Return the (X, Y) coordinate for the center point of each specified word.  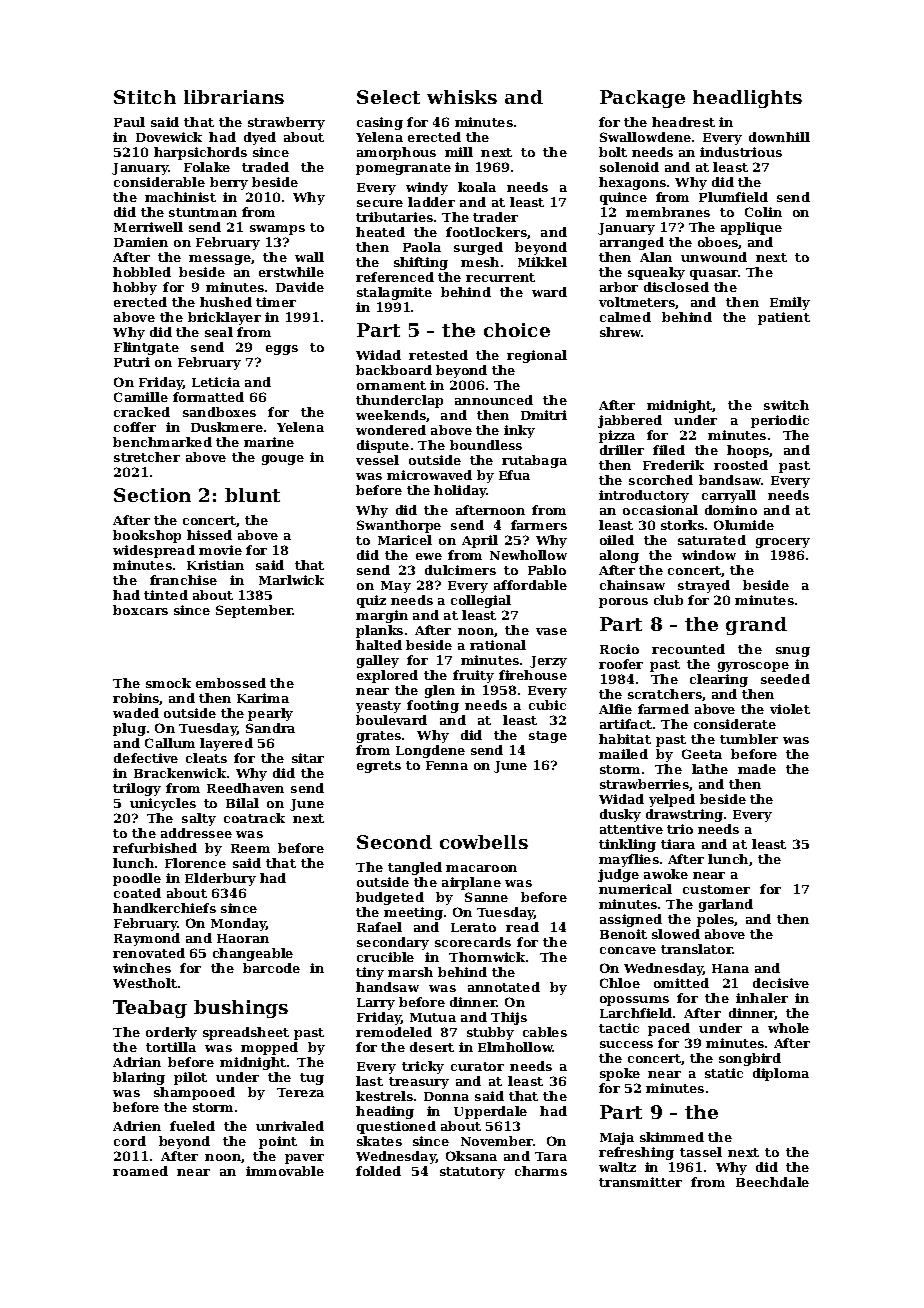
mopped (269, 1048)
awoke (666, 874)
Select (388, 97)
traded (265, 167)
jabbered (630, 421)
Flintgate (146, 348)
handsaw (387, 987)
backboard (394, 370)
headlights (747, 99)
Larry (376, 1004)
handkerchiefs (164, 908)
